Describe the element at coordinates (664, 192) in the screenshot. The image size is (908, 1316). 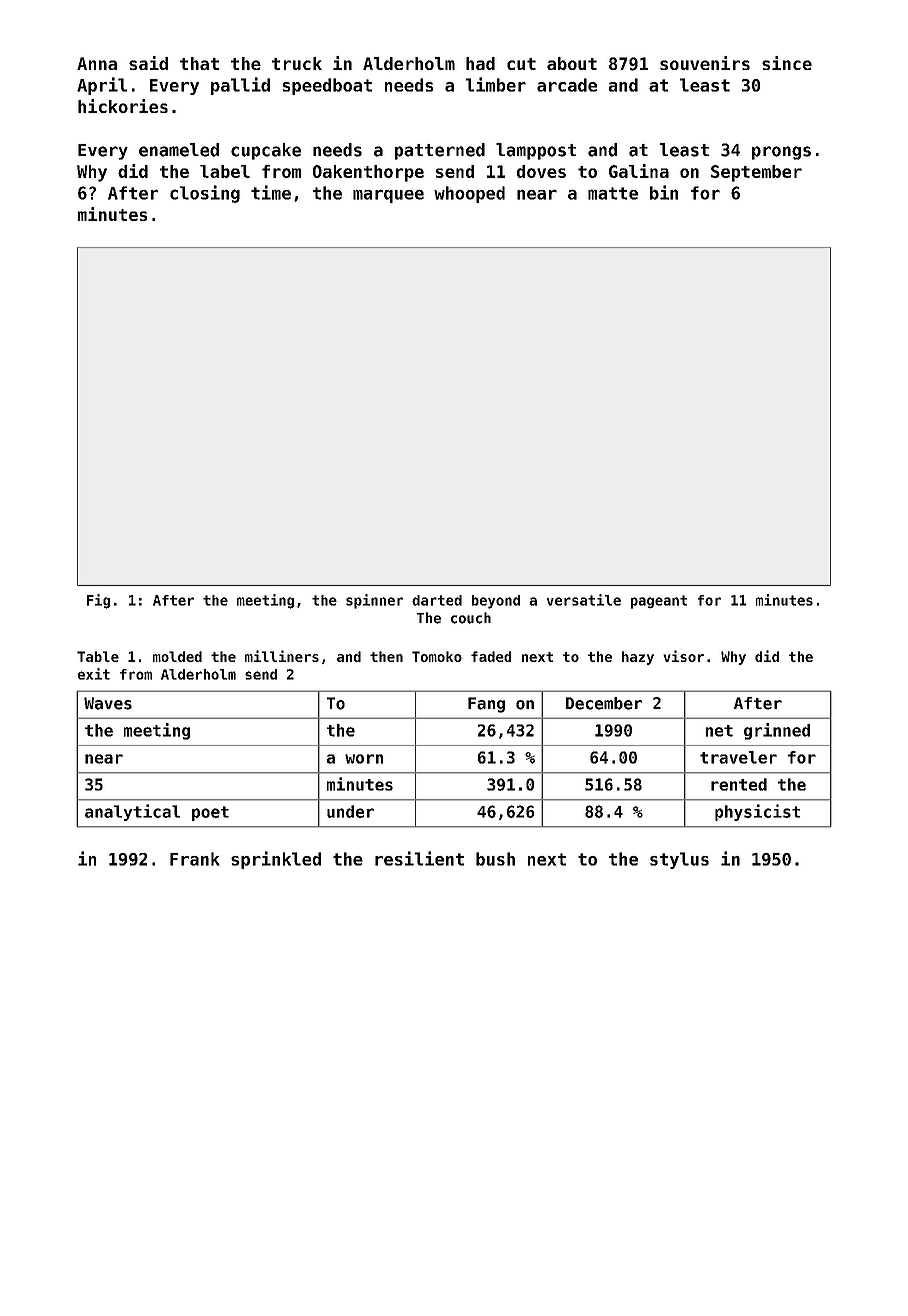
I see `bin` at that location.
